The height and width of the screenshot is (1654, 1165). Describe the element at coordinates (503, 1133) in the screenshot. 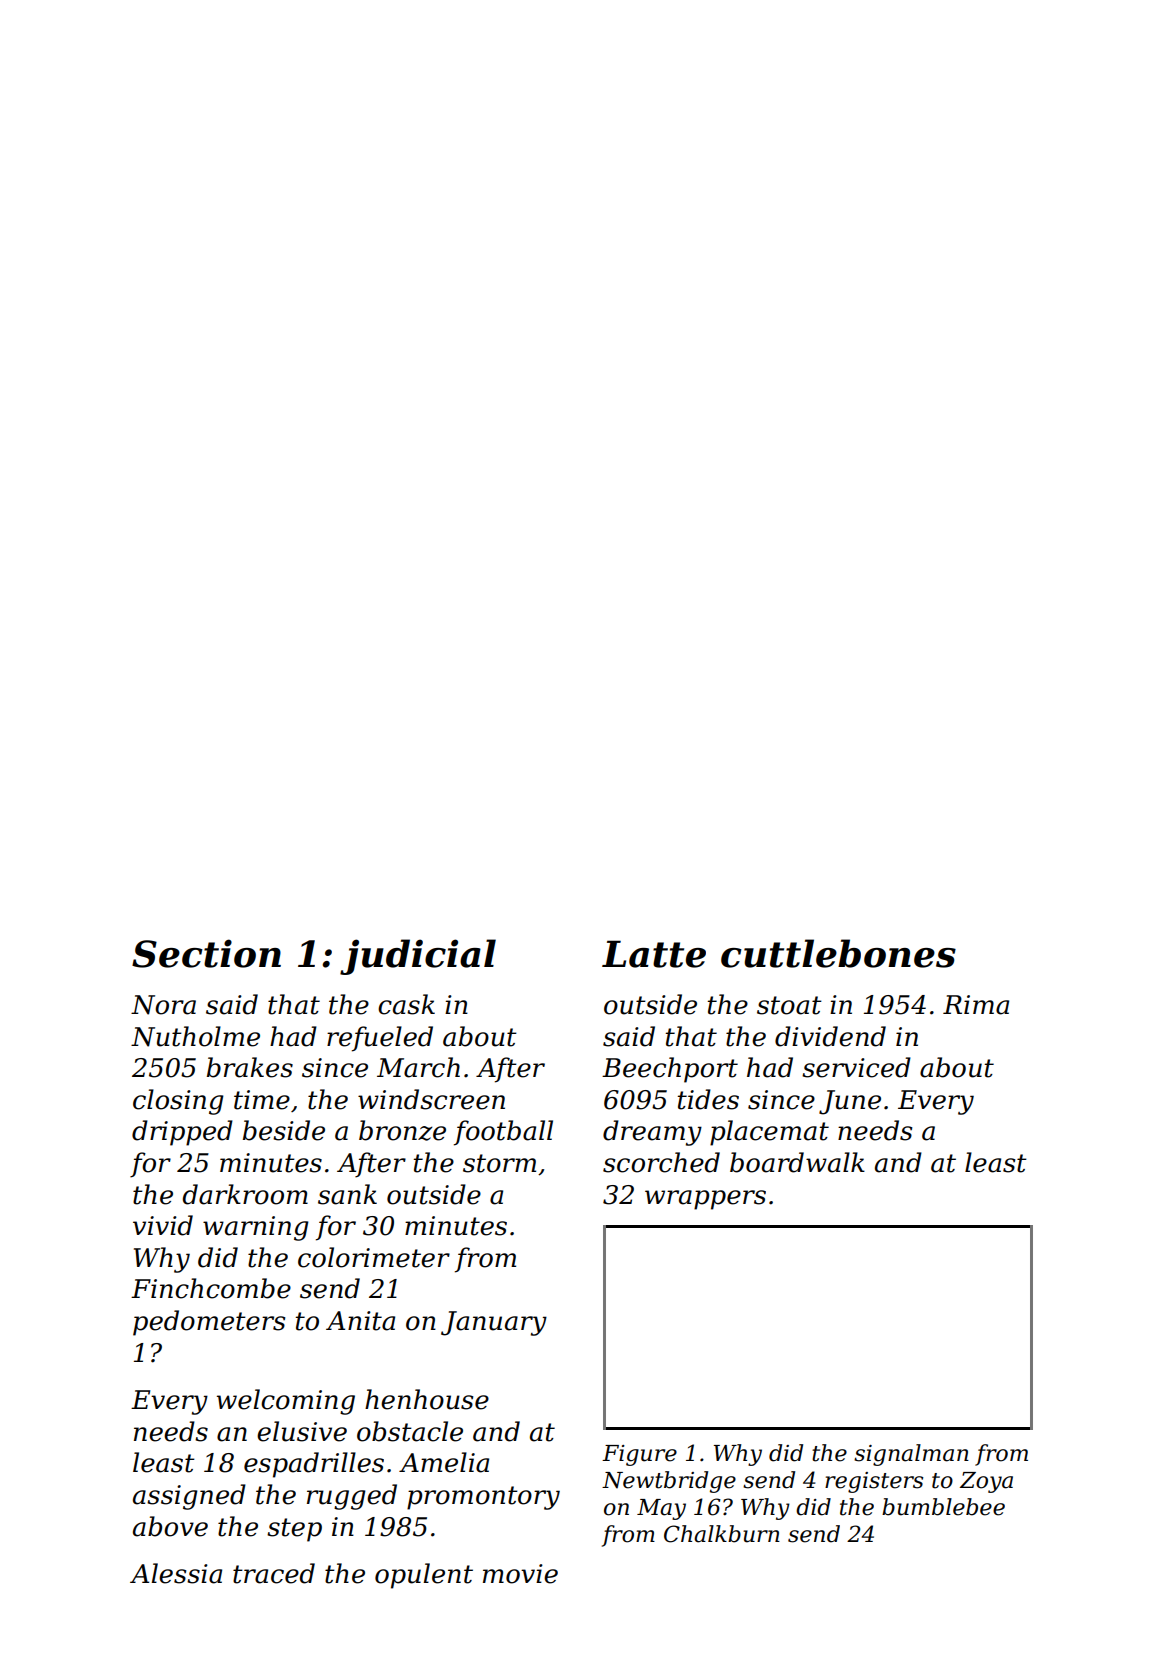

I see `football` at that location.
